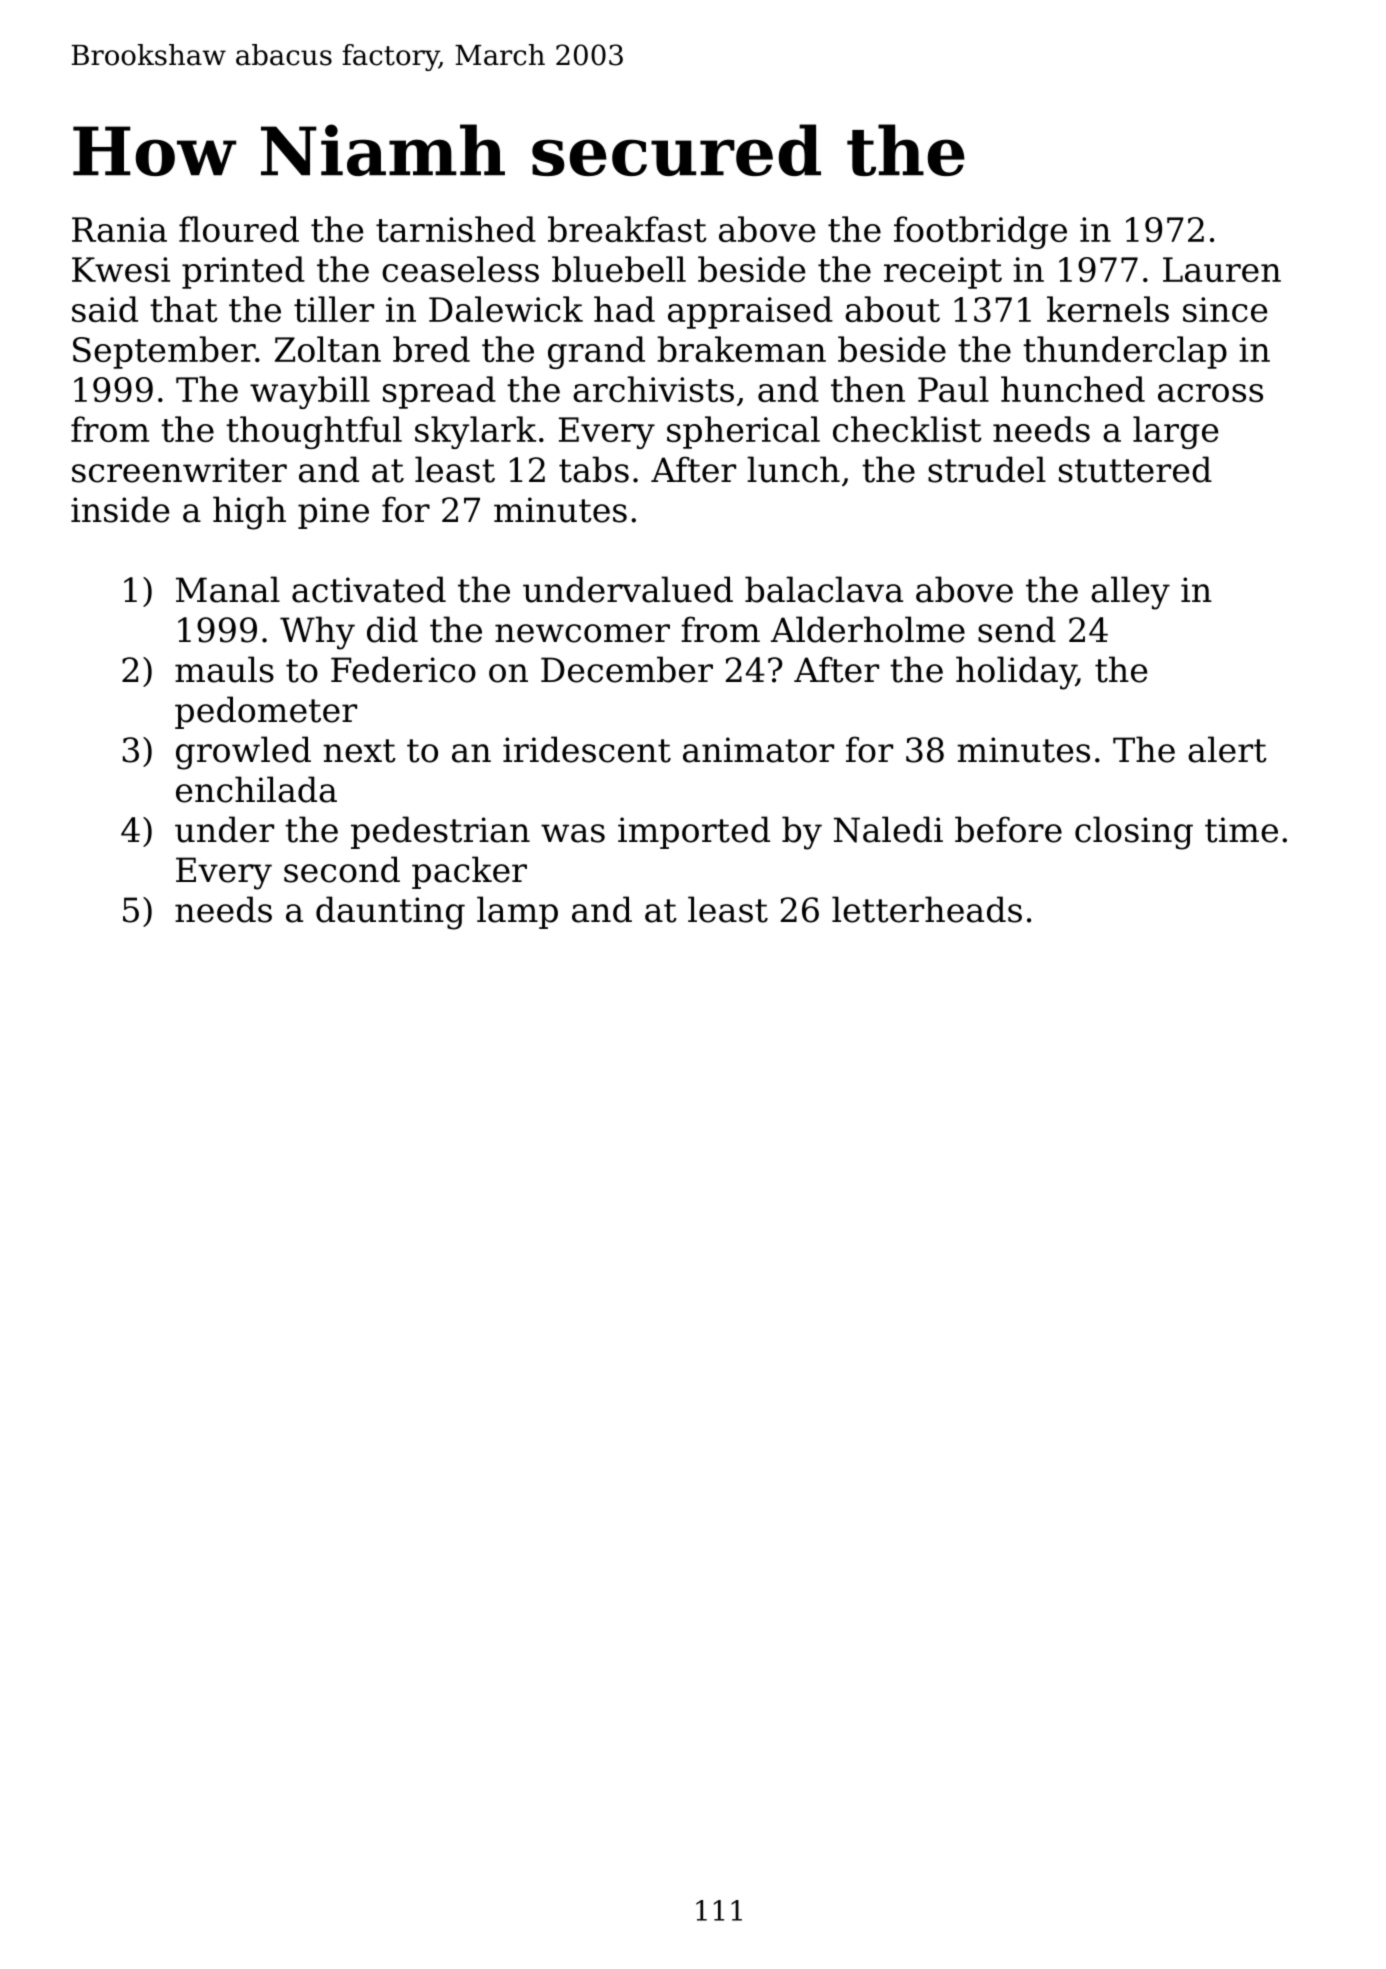 This screenshot has width=1386, height=1969. Describe the element at coordinates (342, 869) in the screenshot. I see `second` at that location.
